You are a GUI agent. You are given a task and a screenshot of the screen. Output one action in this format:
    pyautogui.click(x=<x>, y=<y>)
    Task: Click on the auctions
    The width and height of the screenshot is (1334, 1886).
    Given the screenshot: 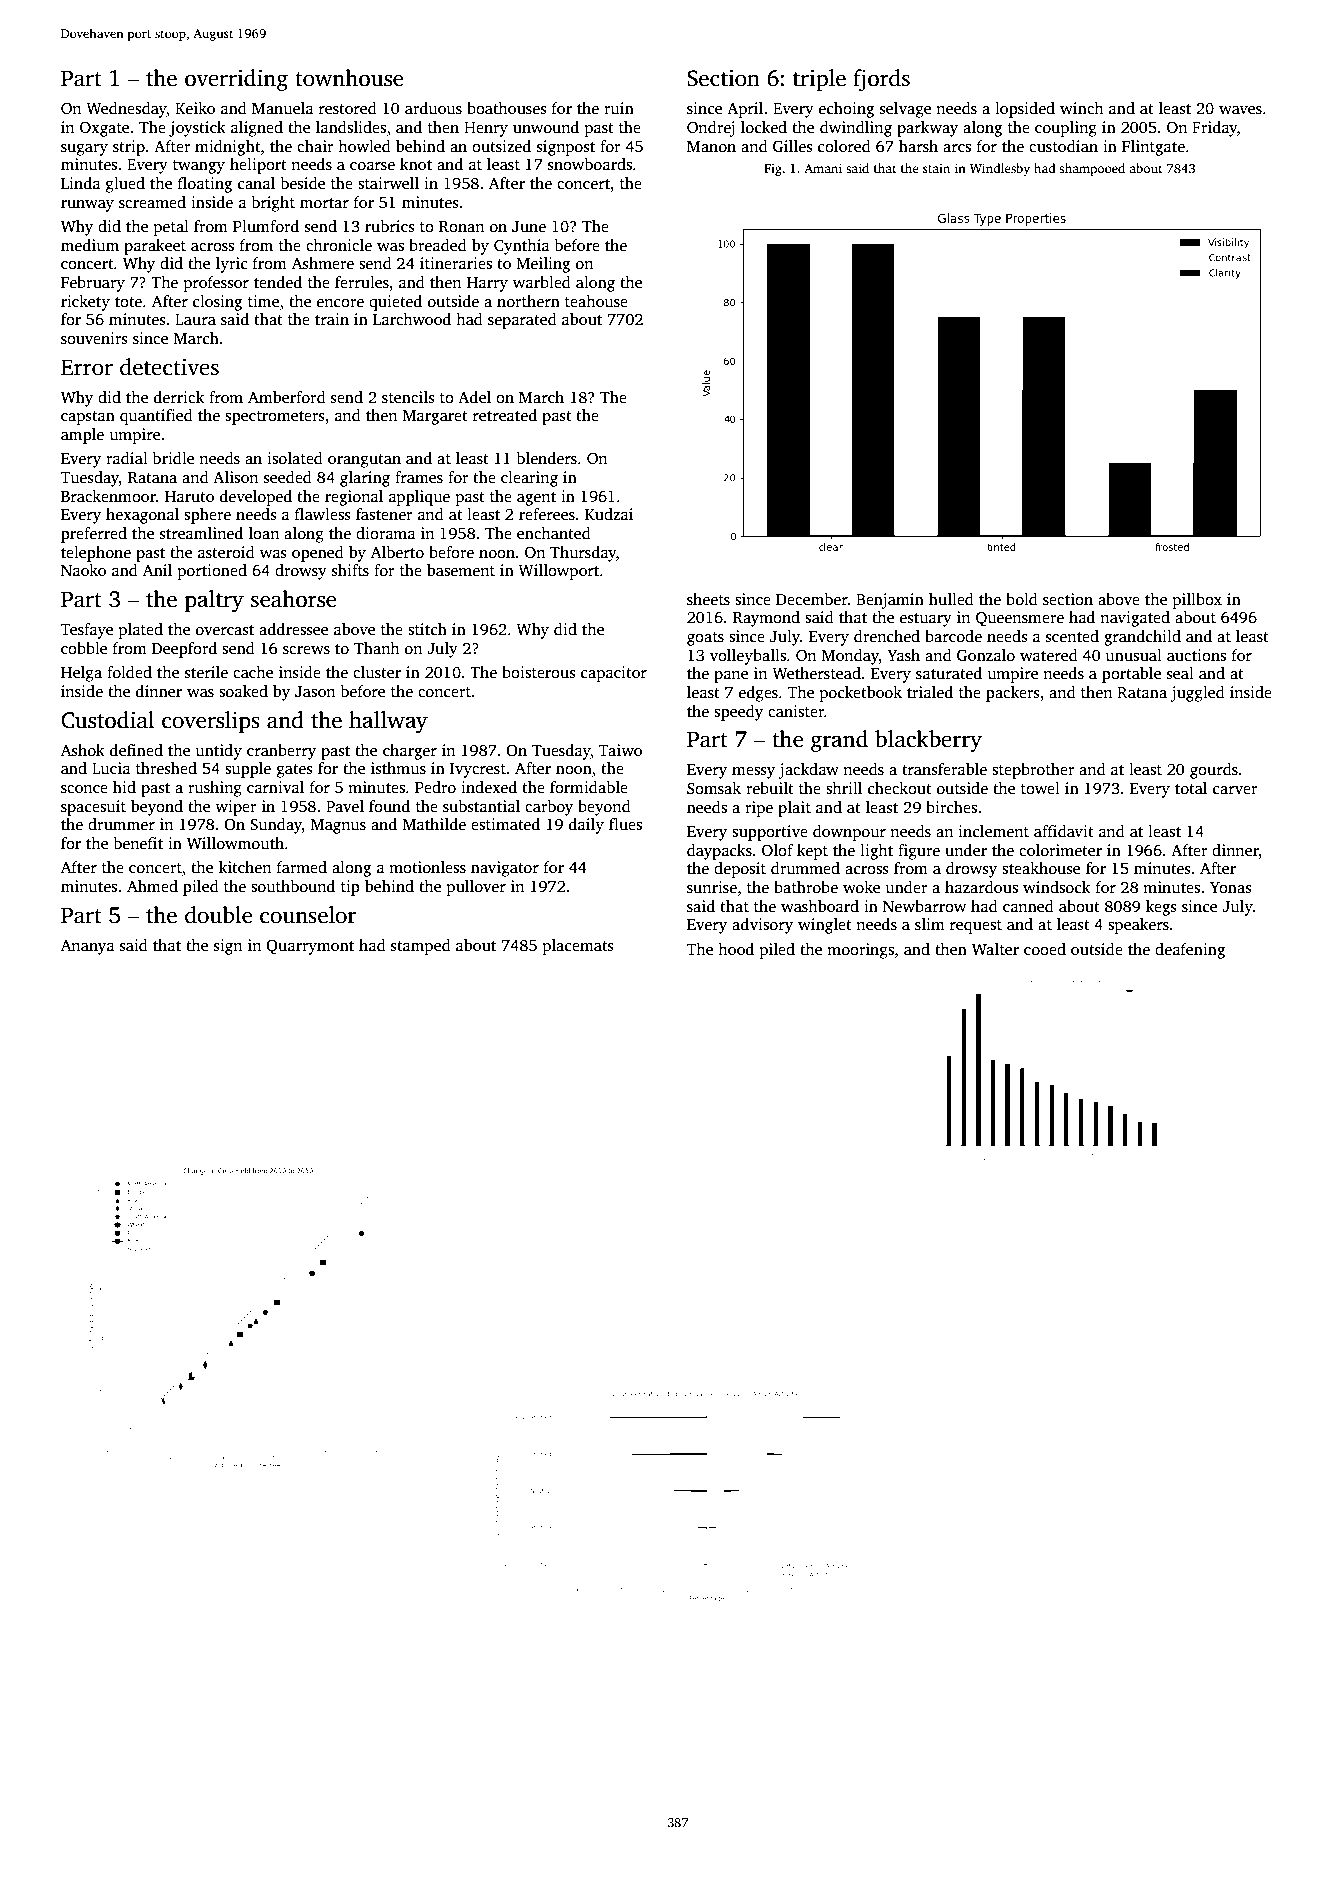 What is the action you would take?
    pyautogui.click(x=1196, y=655)
